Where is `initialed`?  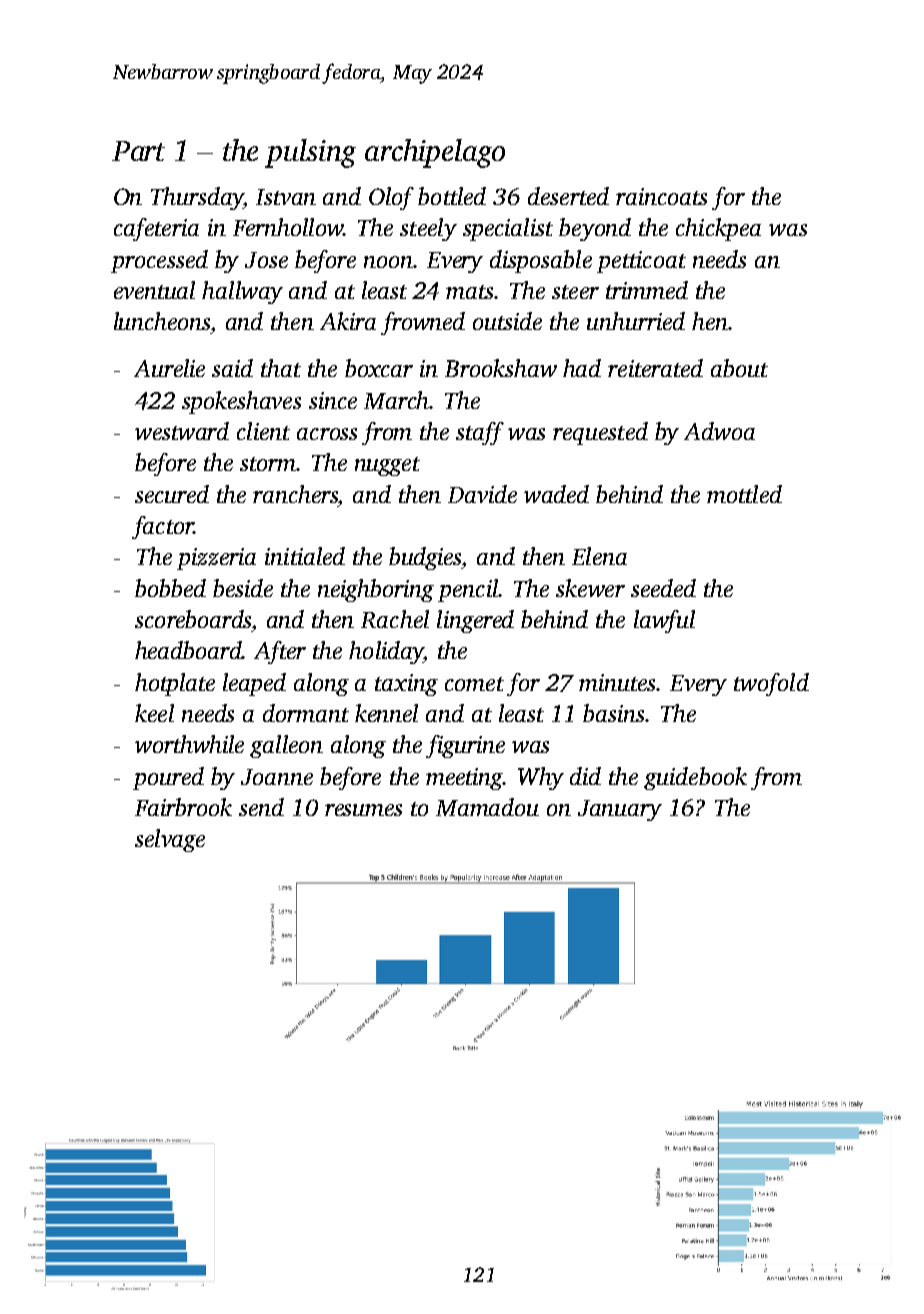 initialed is located at coordinates (305, 556).
